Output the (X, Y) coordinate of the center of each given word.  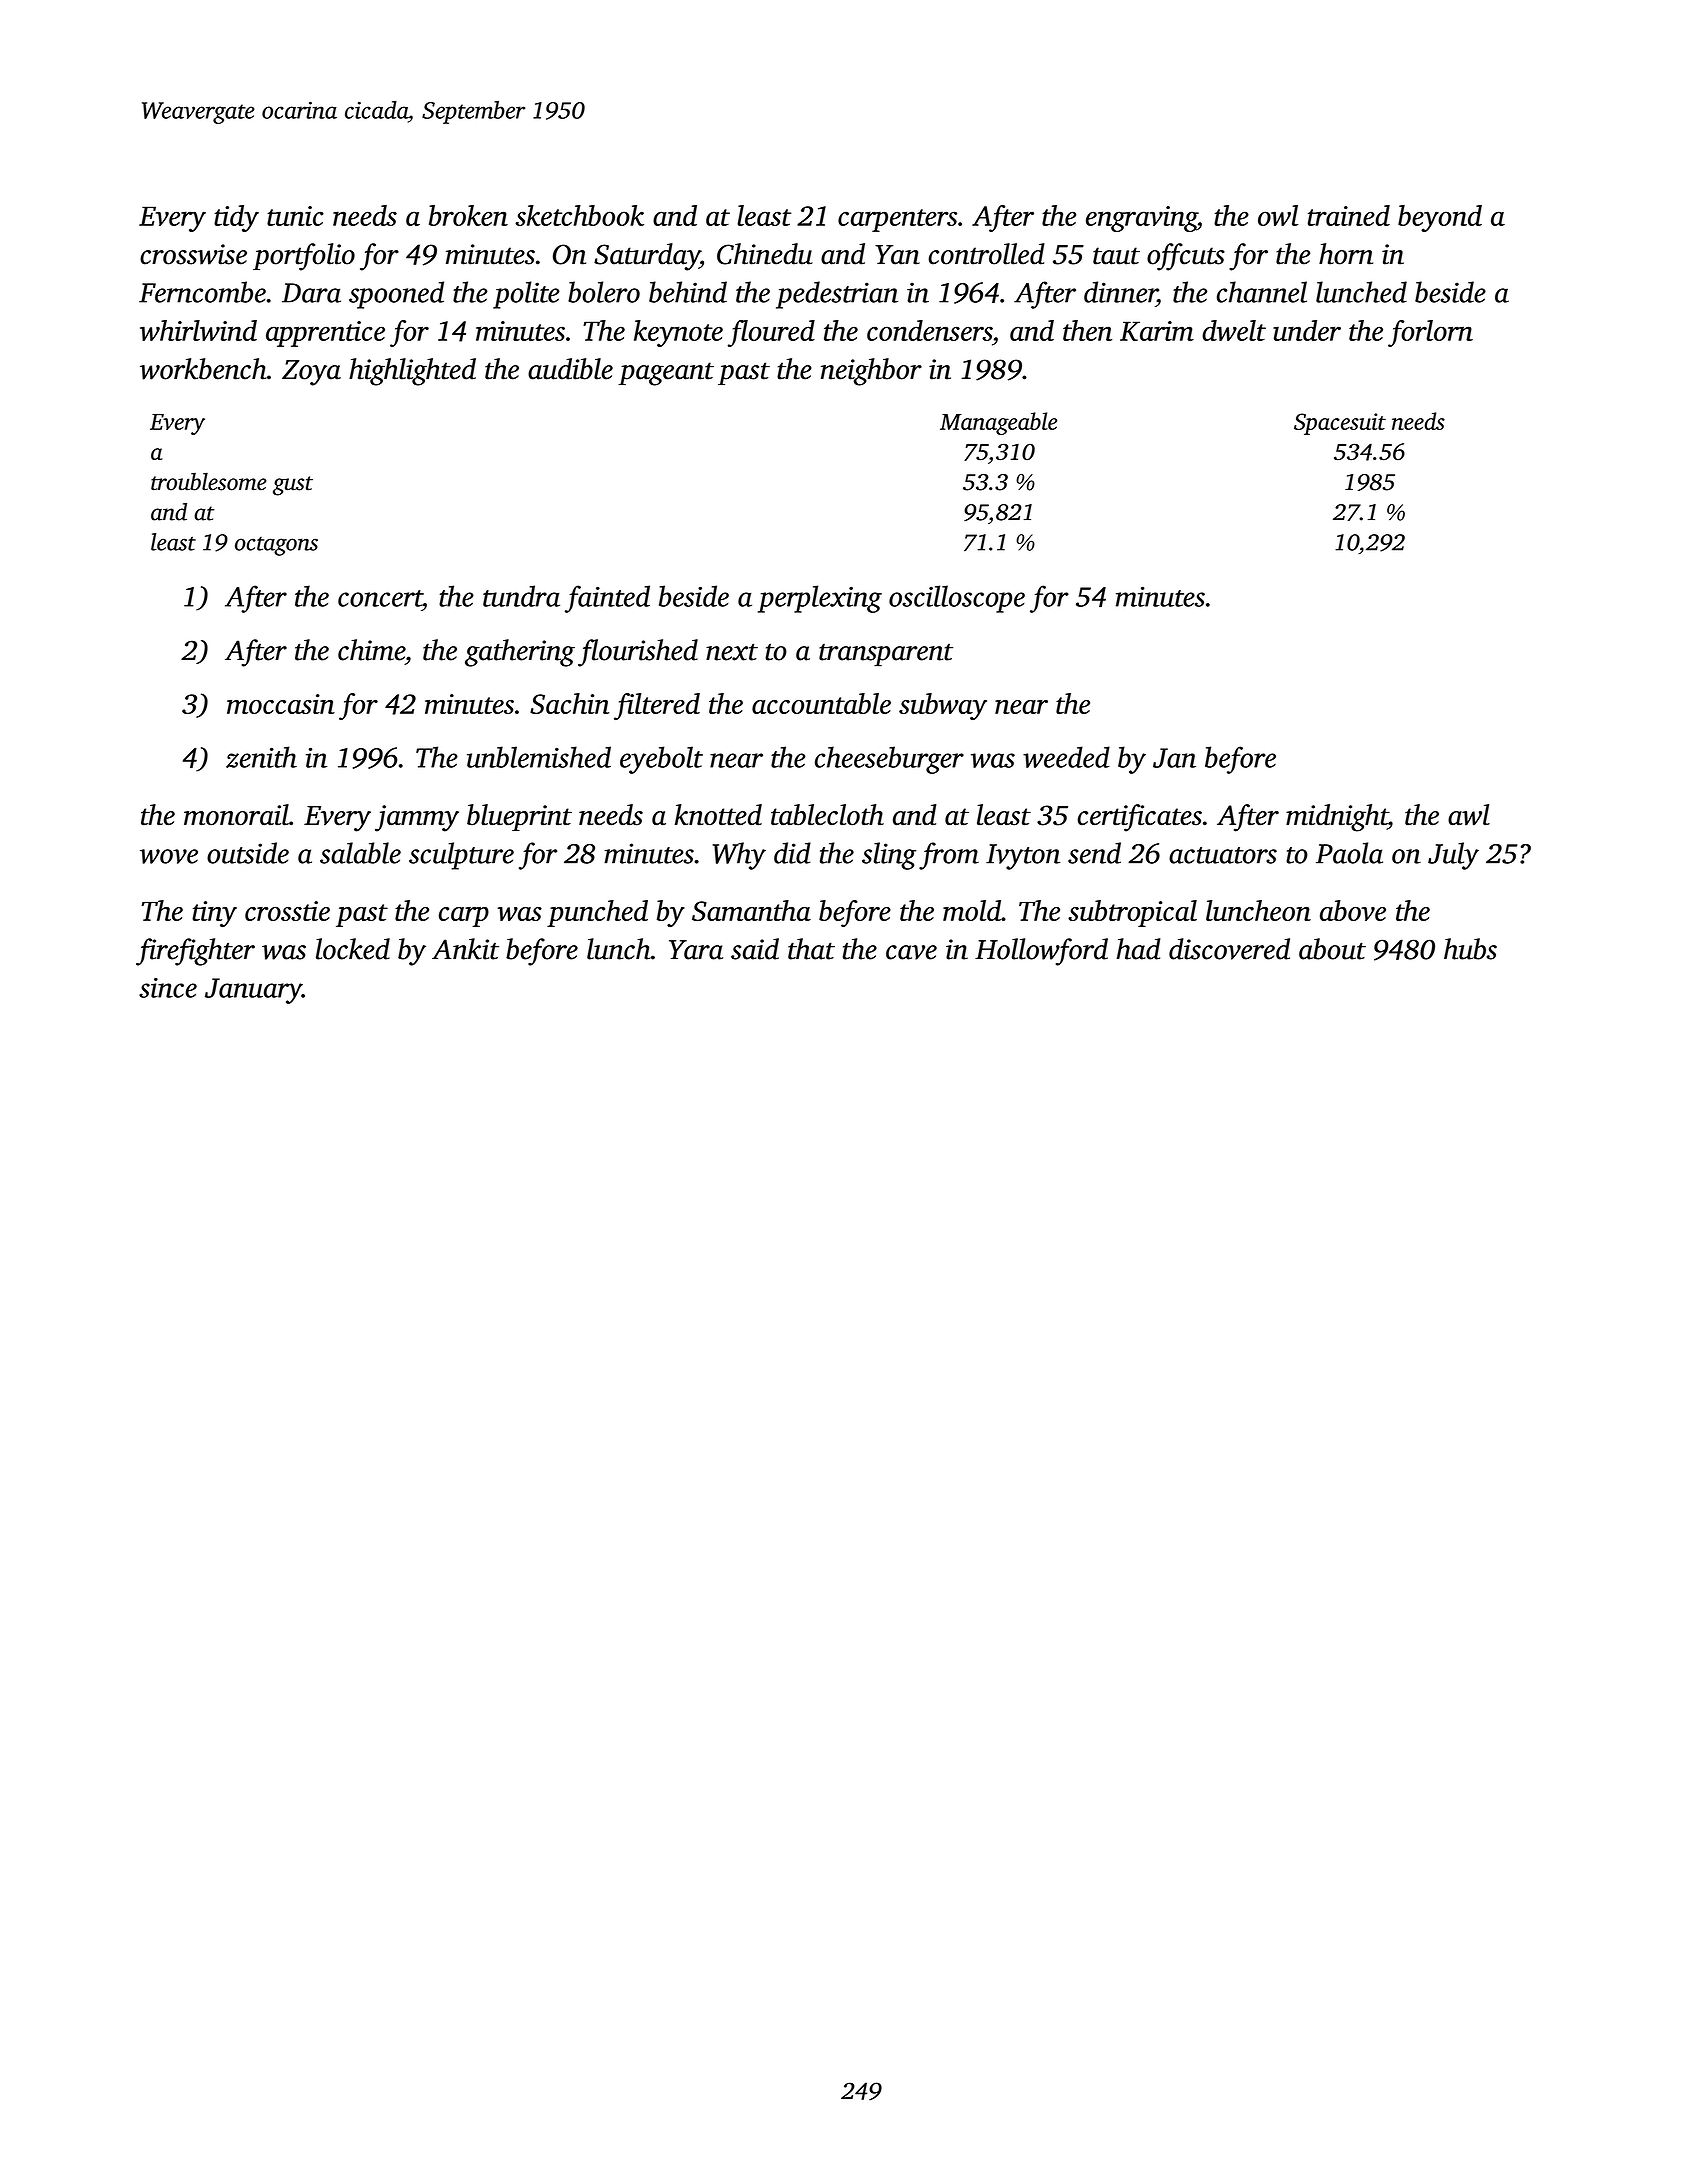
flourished (638, 653)
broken (468, 215)
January (253, 991)
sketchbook (579, 215)
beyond (1440, 218)
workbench (203, 369)
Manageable (998, 423)
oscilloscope (957, 599)
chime (371, 650)
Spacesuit (1340, 424)
